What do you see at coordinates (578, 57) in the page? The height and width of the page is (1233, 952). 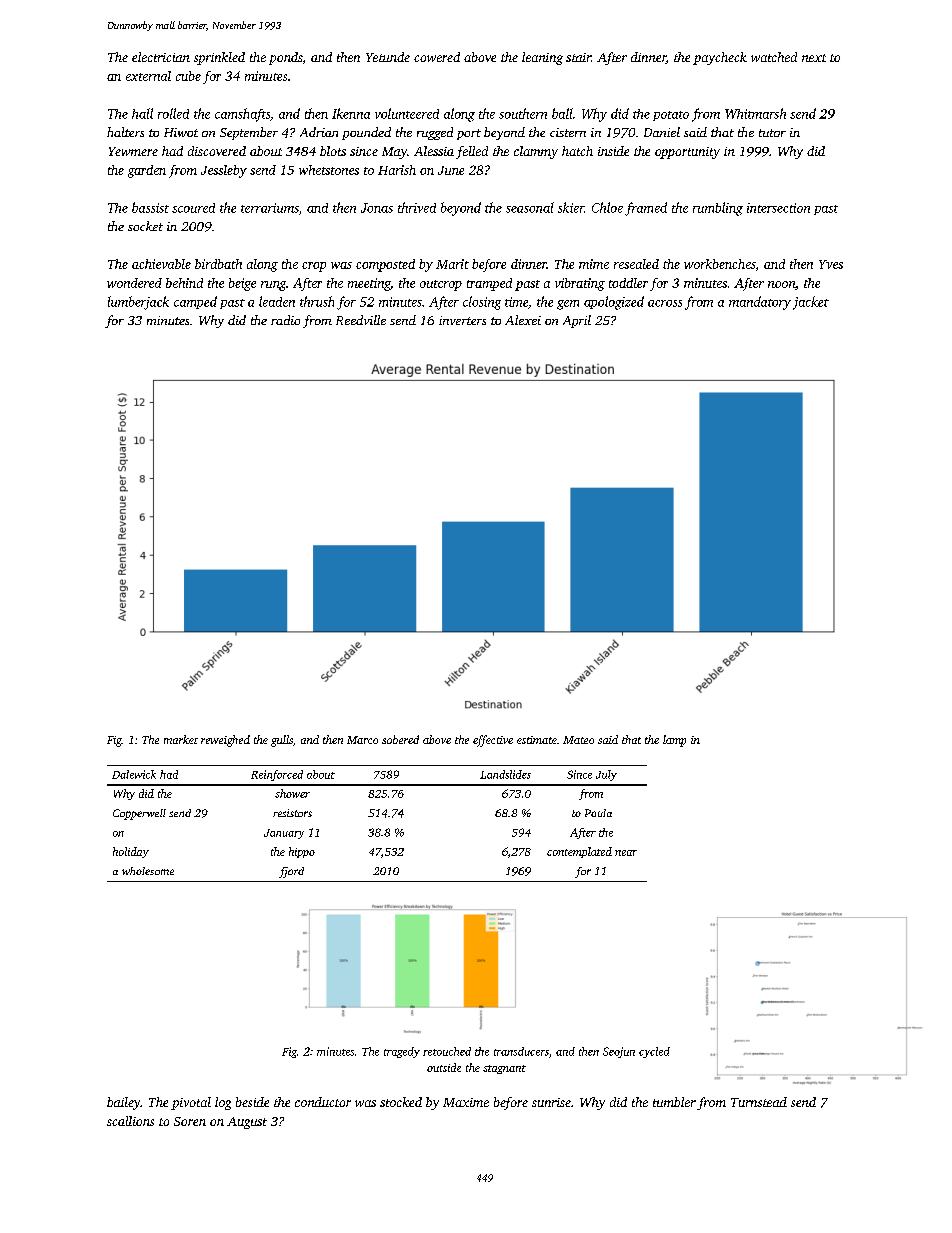 I see `stair` at bounding box center [578, 57].
